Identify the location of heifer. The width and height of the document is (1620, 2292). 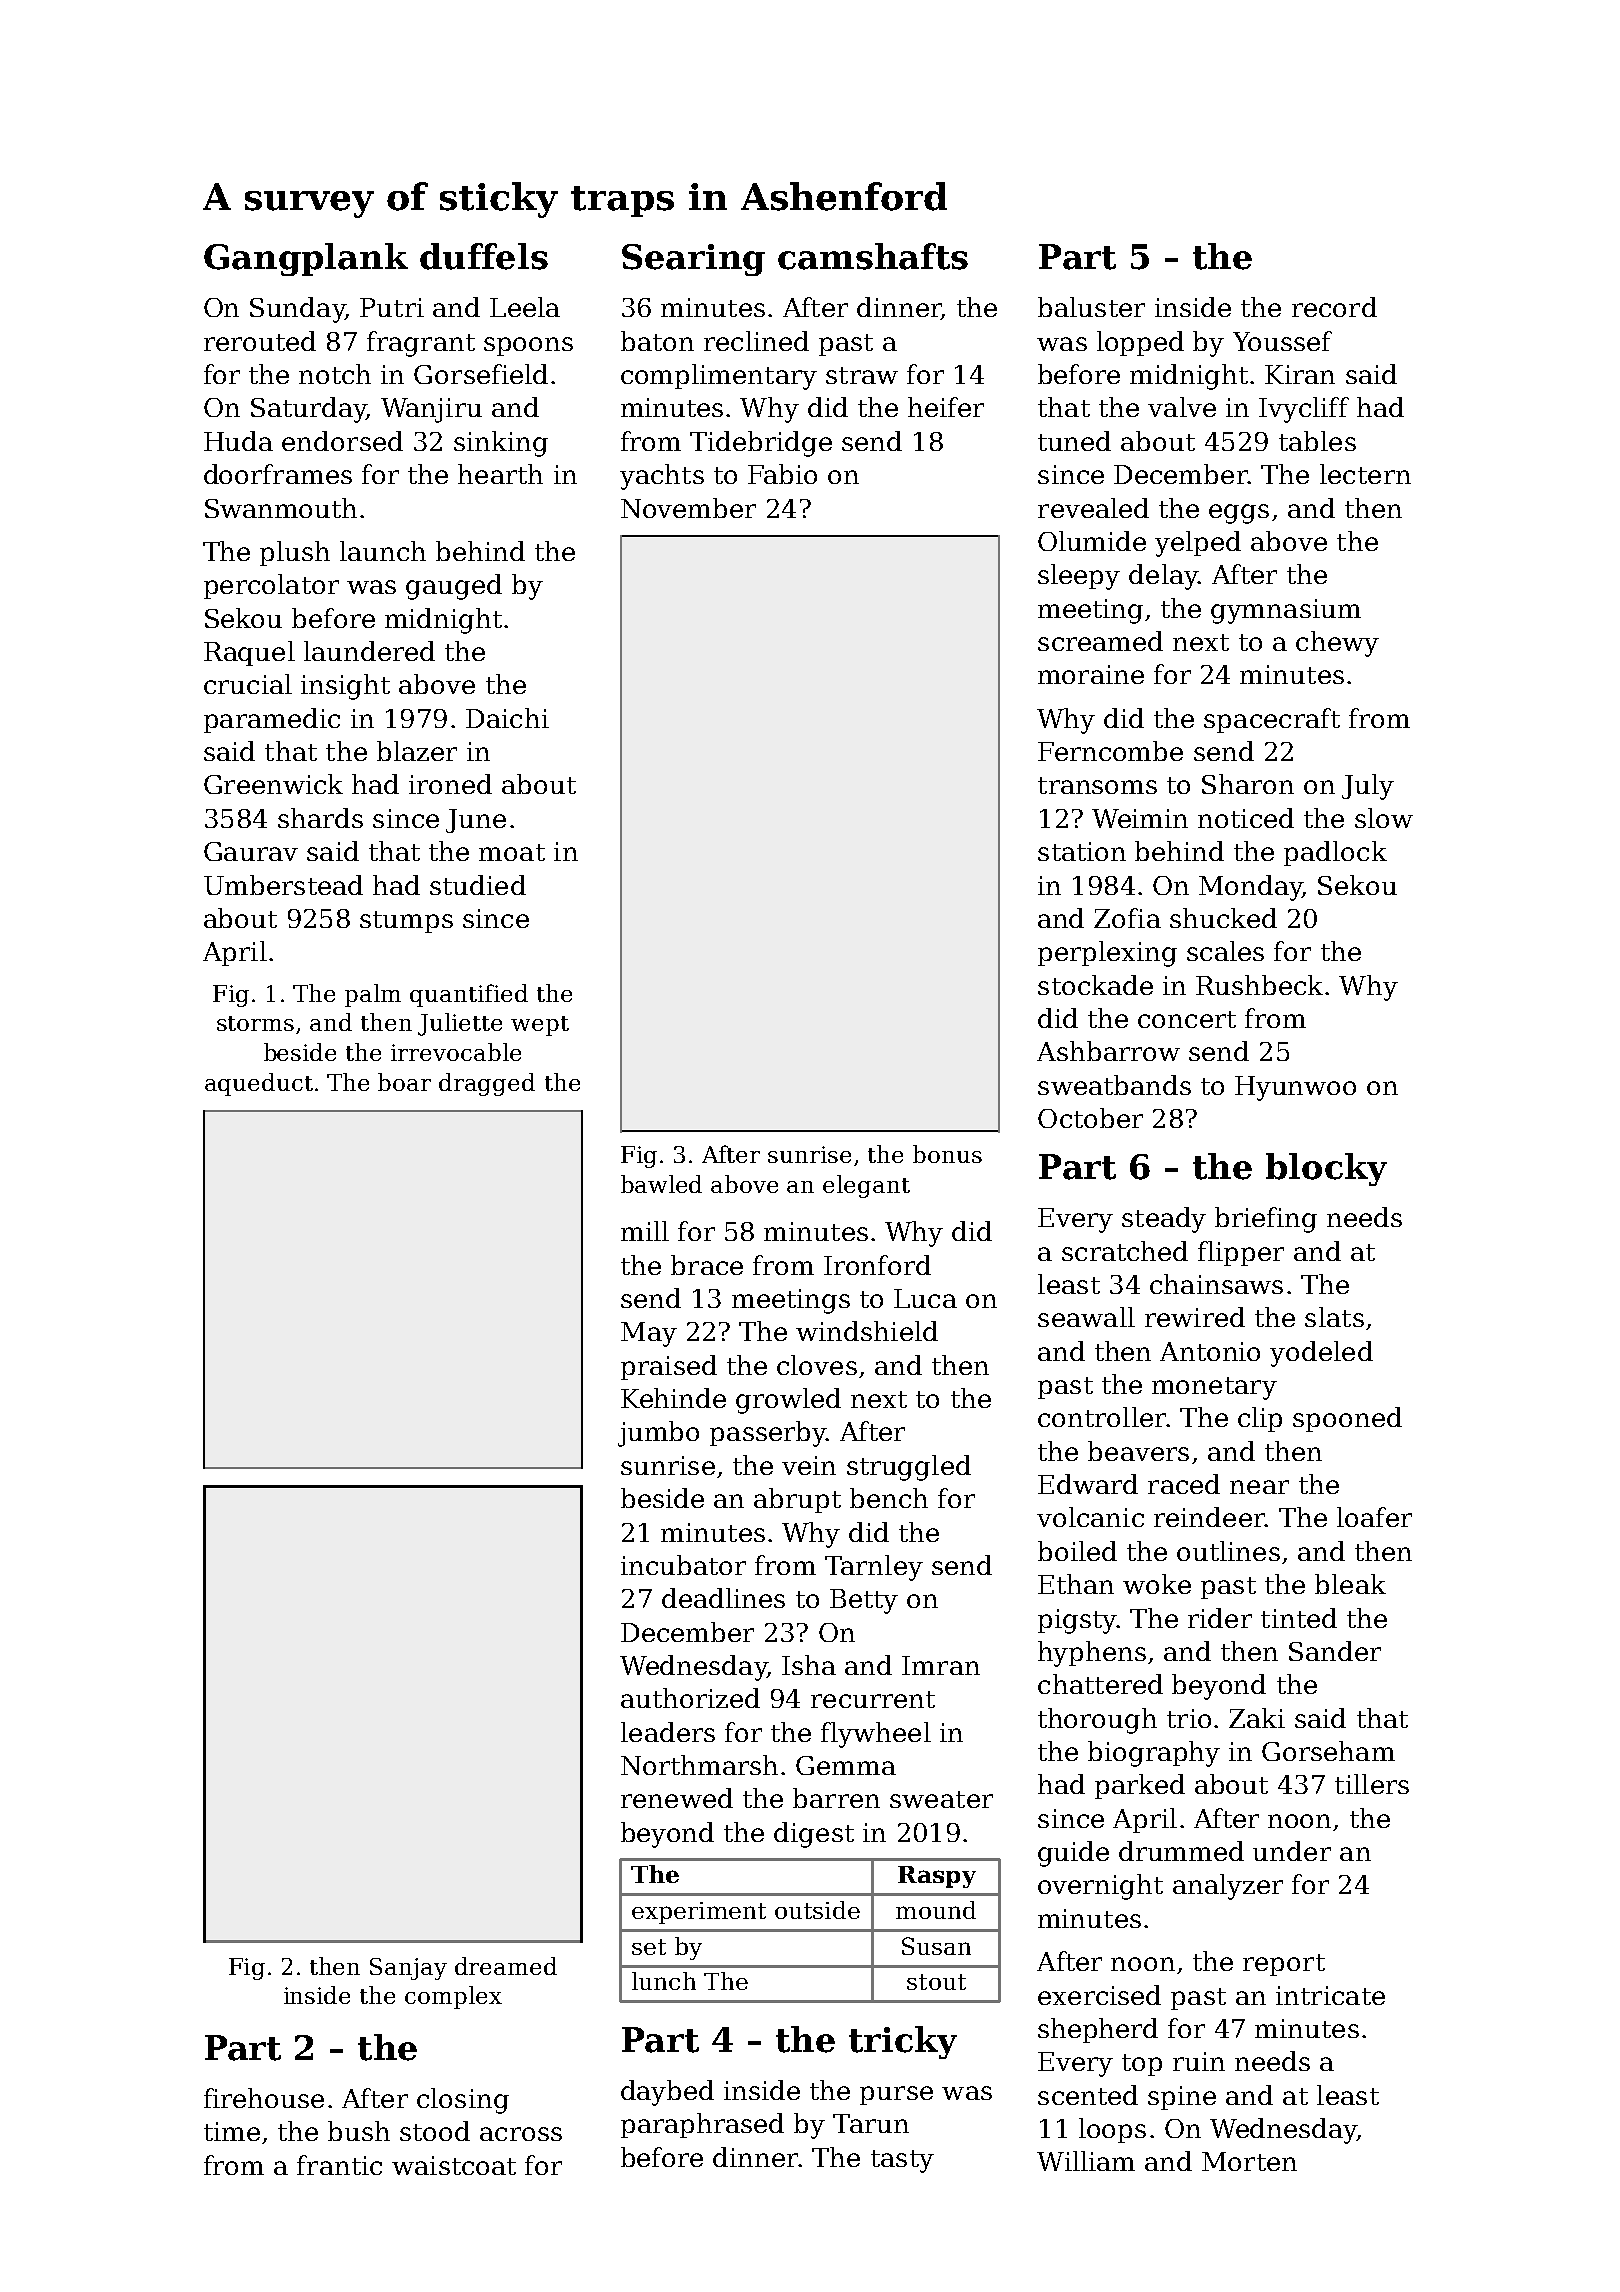
(946, 407).
